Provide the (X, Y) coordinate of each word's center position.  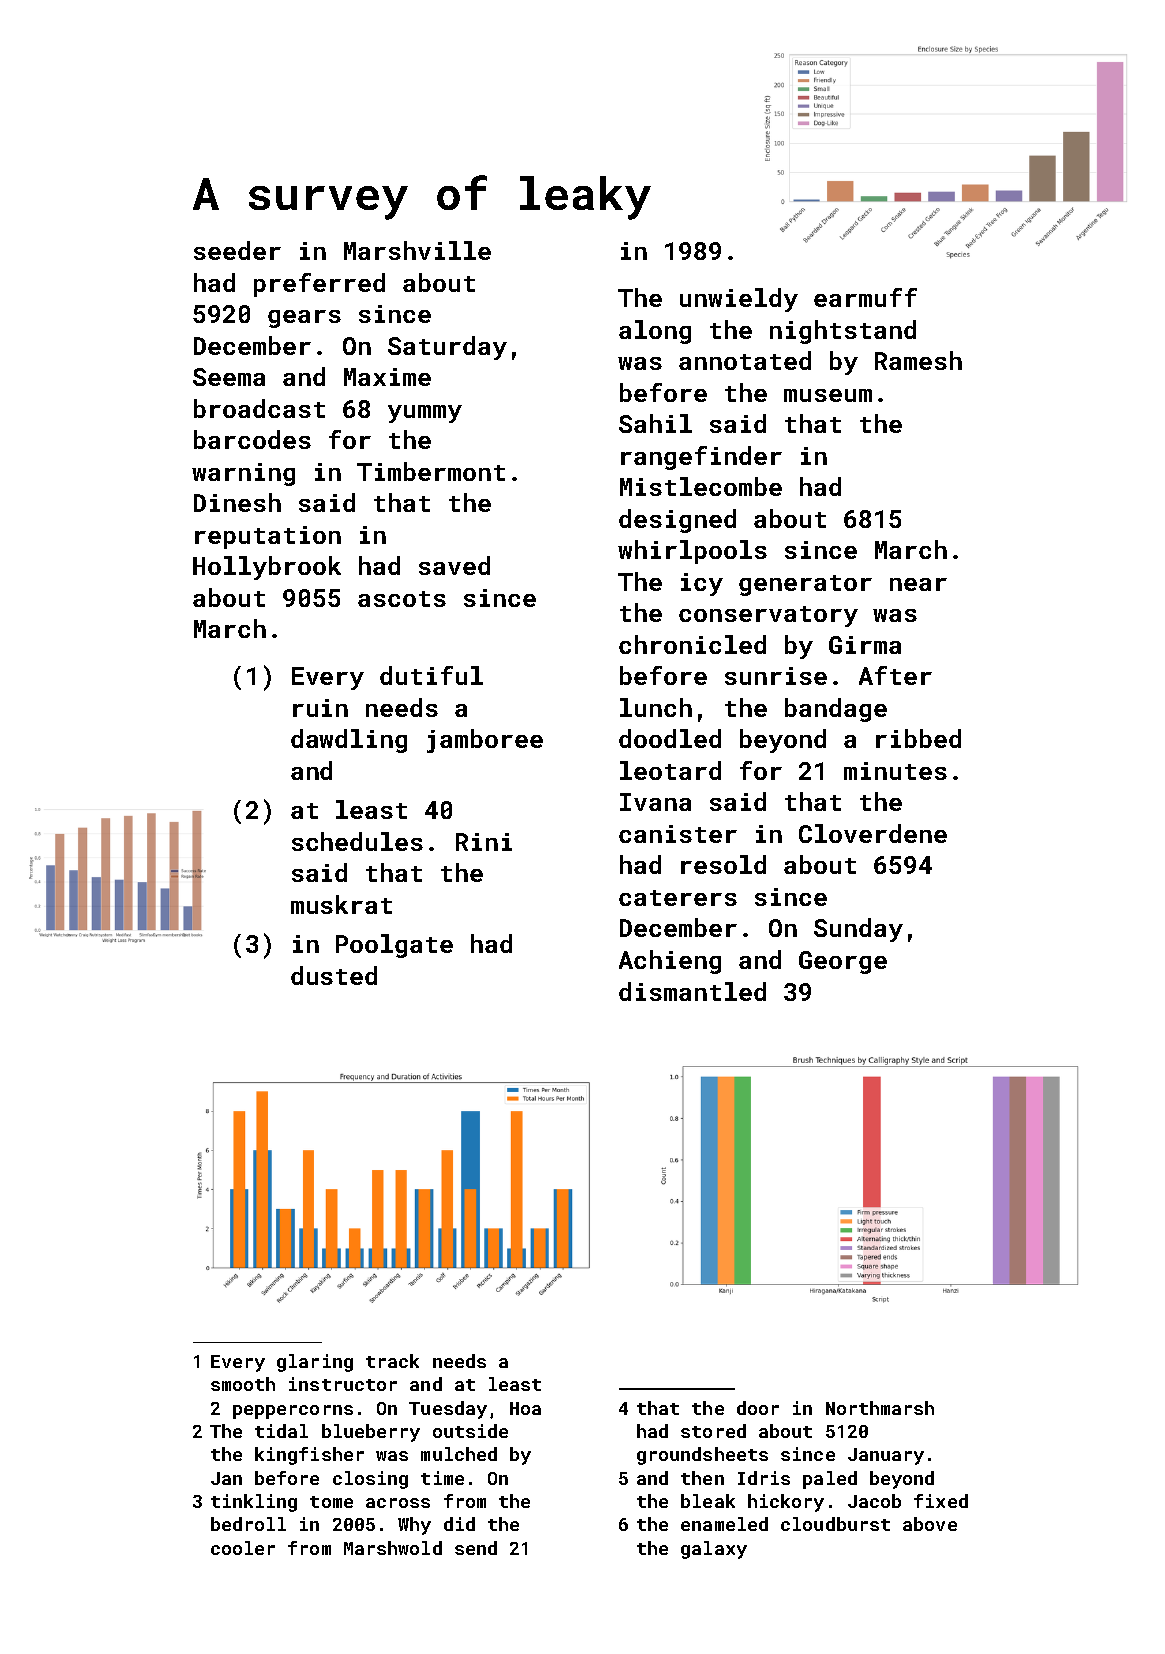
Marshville (417, 250)
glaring (315, 1363)
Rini (484, 842)
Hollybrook (267, 568)
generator (805, 585)
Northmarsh (880, 1408)
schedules (357, 841)
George (843, 962)
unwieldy (739, 300)
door (758, 1408)
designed (677, 521)
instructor (343, 1384)
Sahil (655, 423)
